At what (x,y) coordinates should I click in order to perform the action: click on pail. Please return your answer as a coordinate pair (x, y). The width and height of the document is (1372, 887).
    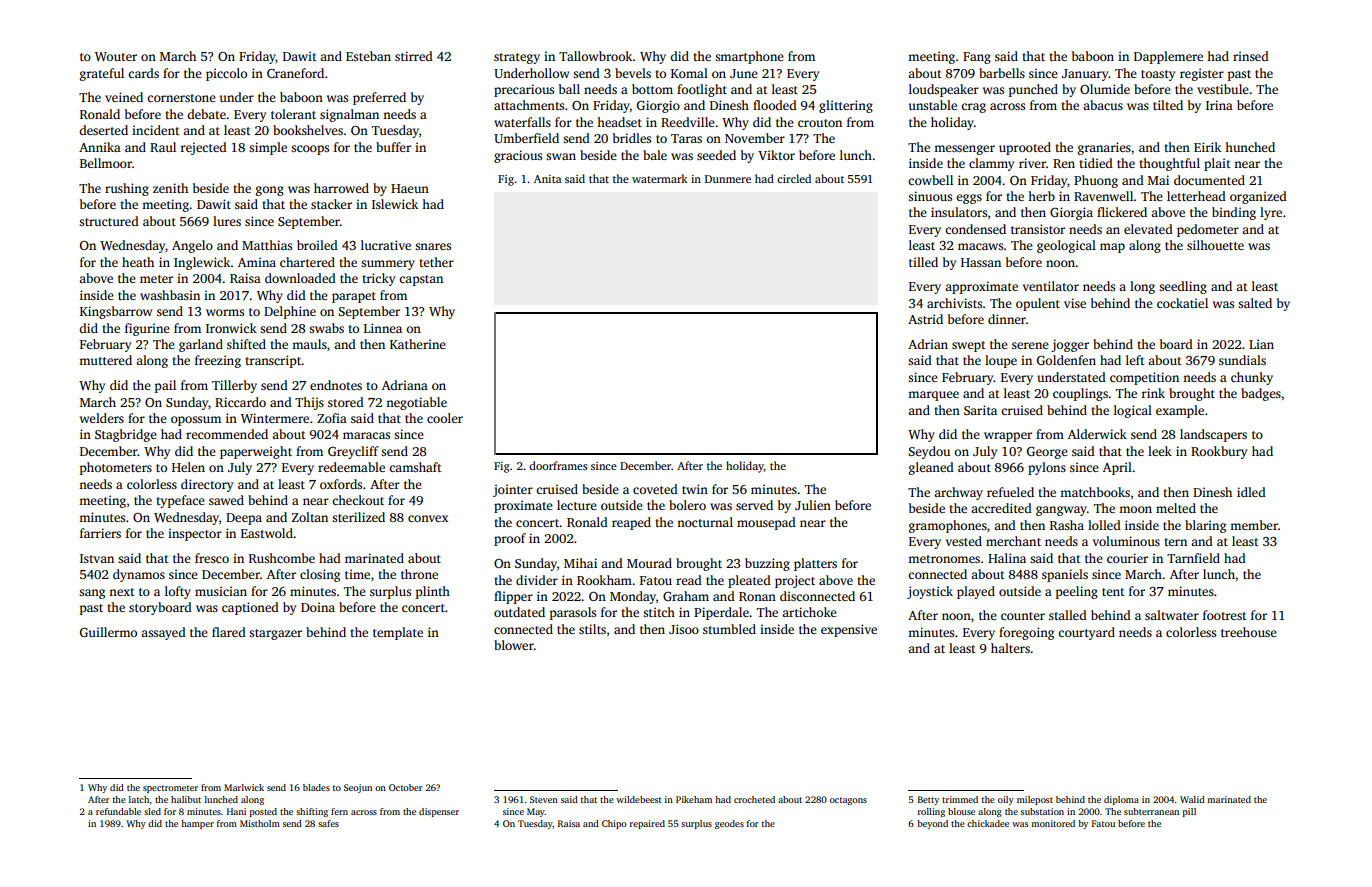
    Looking at the image, I should click on (165, 386).
